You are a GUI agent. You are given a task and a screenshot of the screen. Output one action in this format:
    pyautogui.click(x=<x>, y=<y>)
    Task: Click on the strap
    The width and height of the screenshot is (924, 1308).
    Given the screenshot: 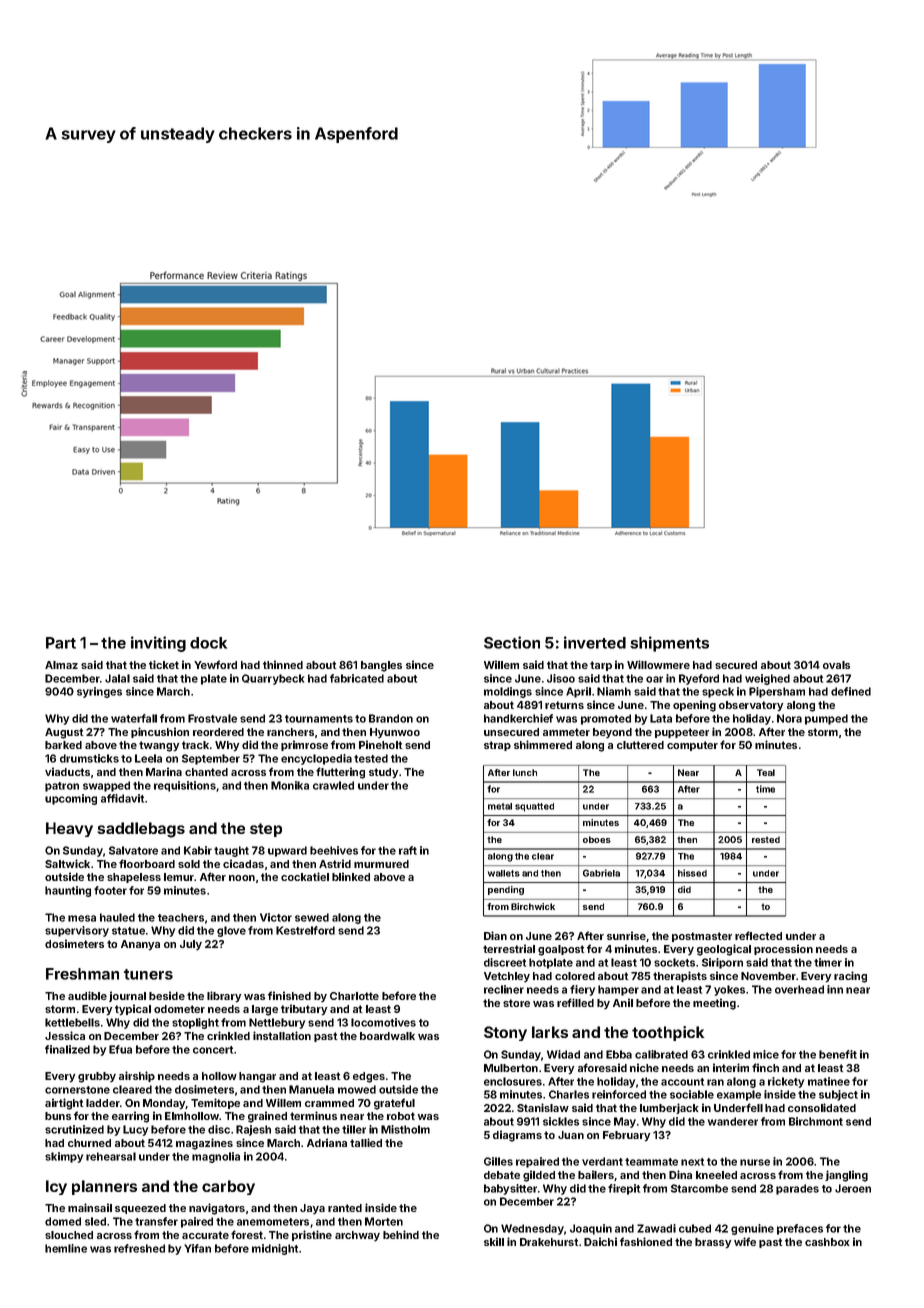 What is the action you would take?
    pyautogui.click(x=497, y=746)
